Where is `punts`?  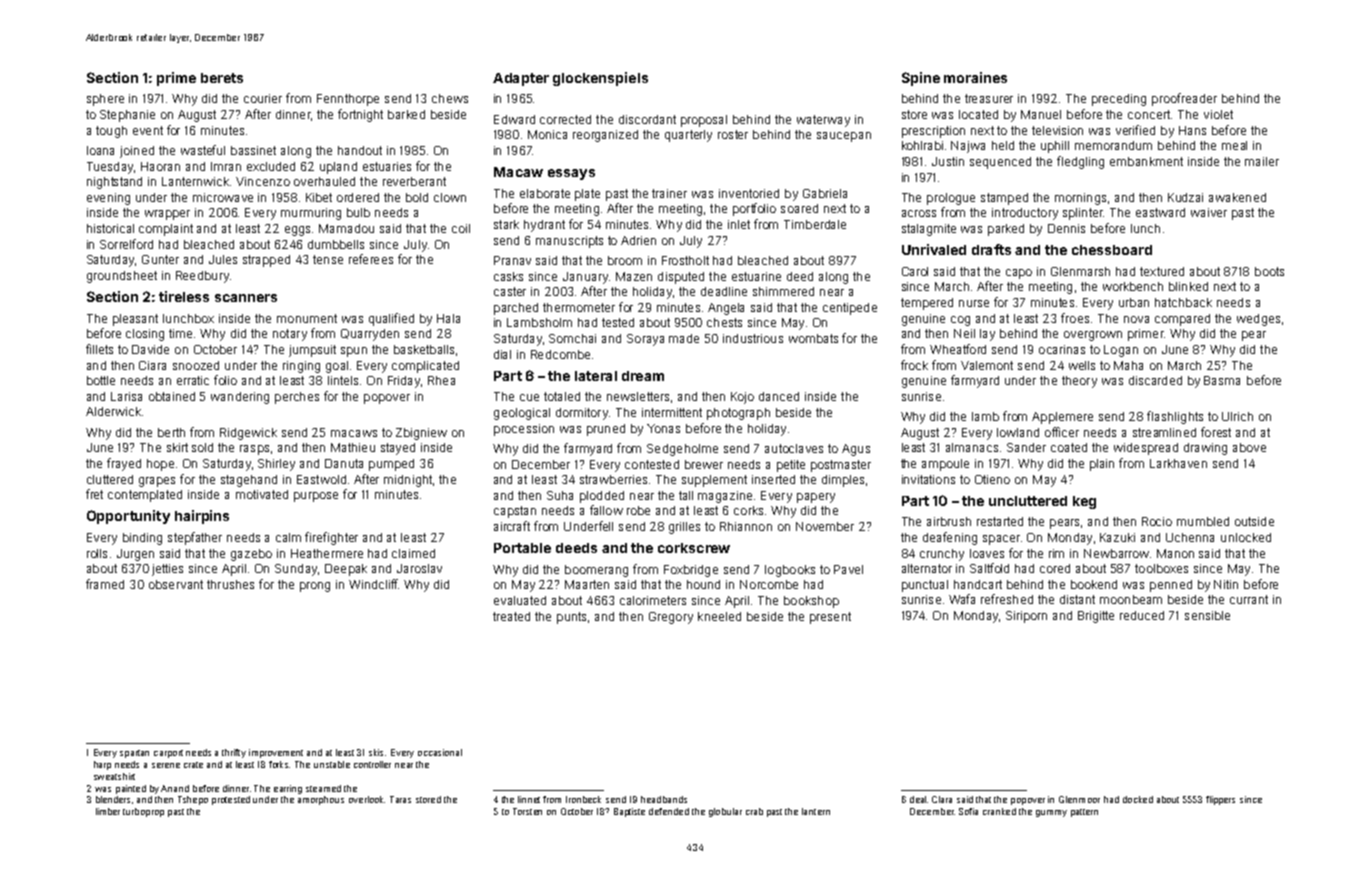
punts is located at coordinates (571, 618).
